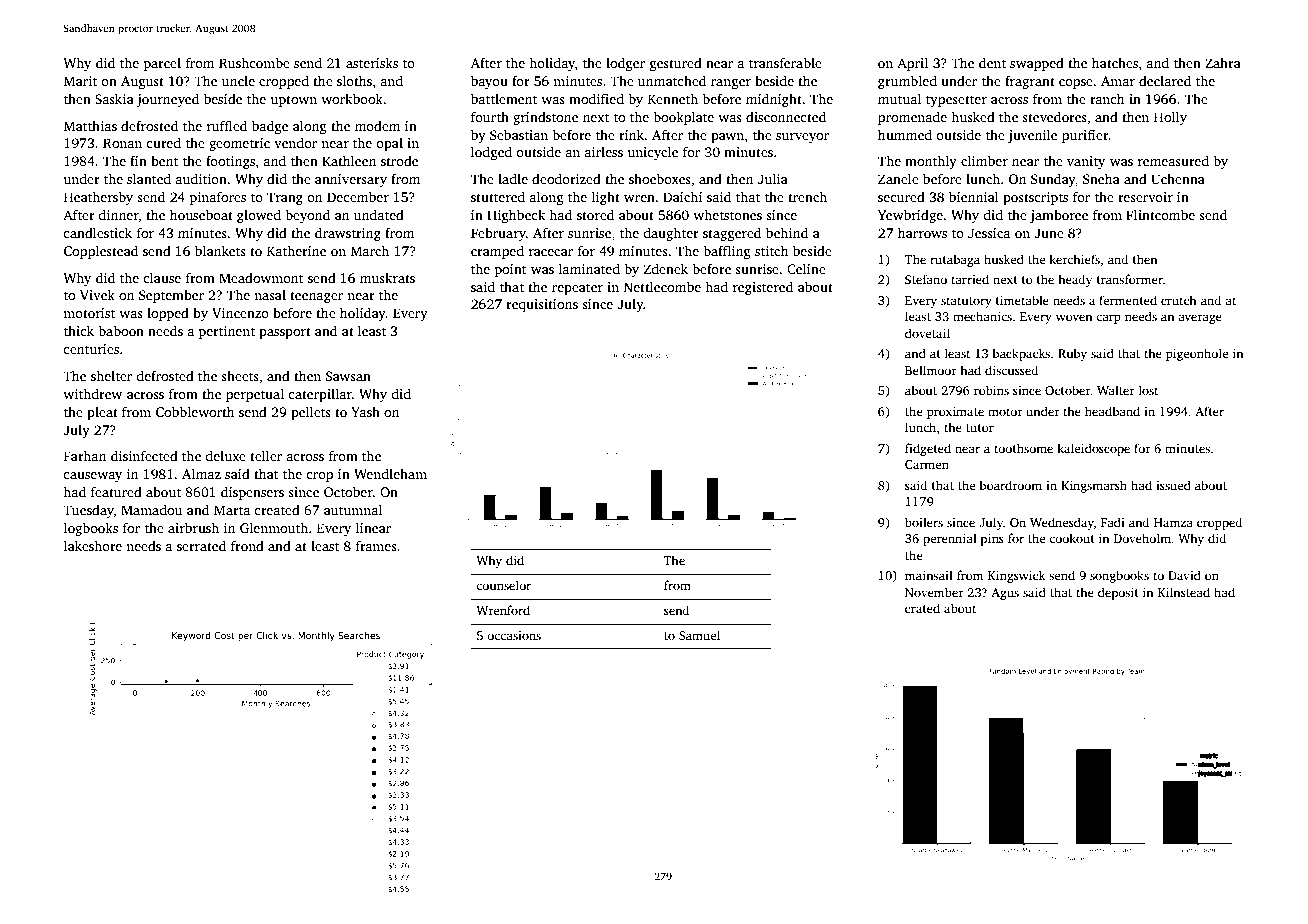 This document has height=924, width=1308. I want to click on David, so click(1184, 575).
